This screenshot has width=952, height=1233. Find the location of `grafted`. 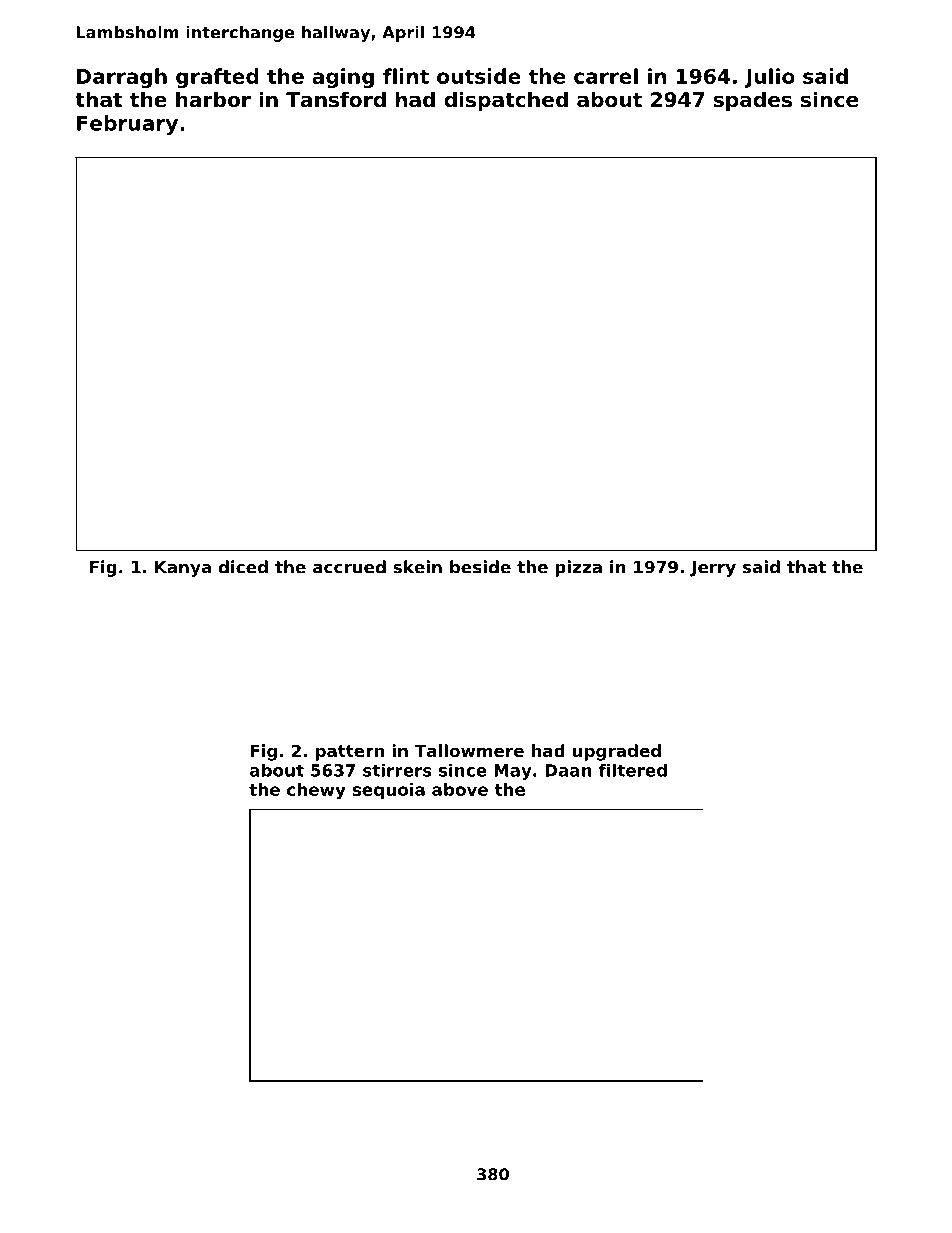

grafted is located at coordinates (217, 78).
